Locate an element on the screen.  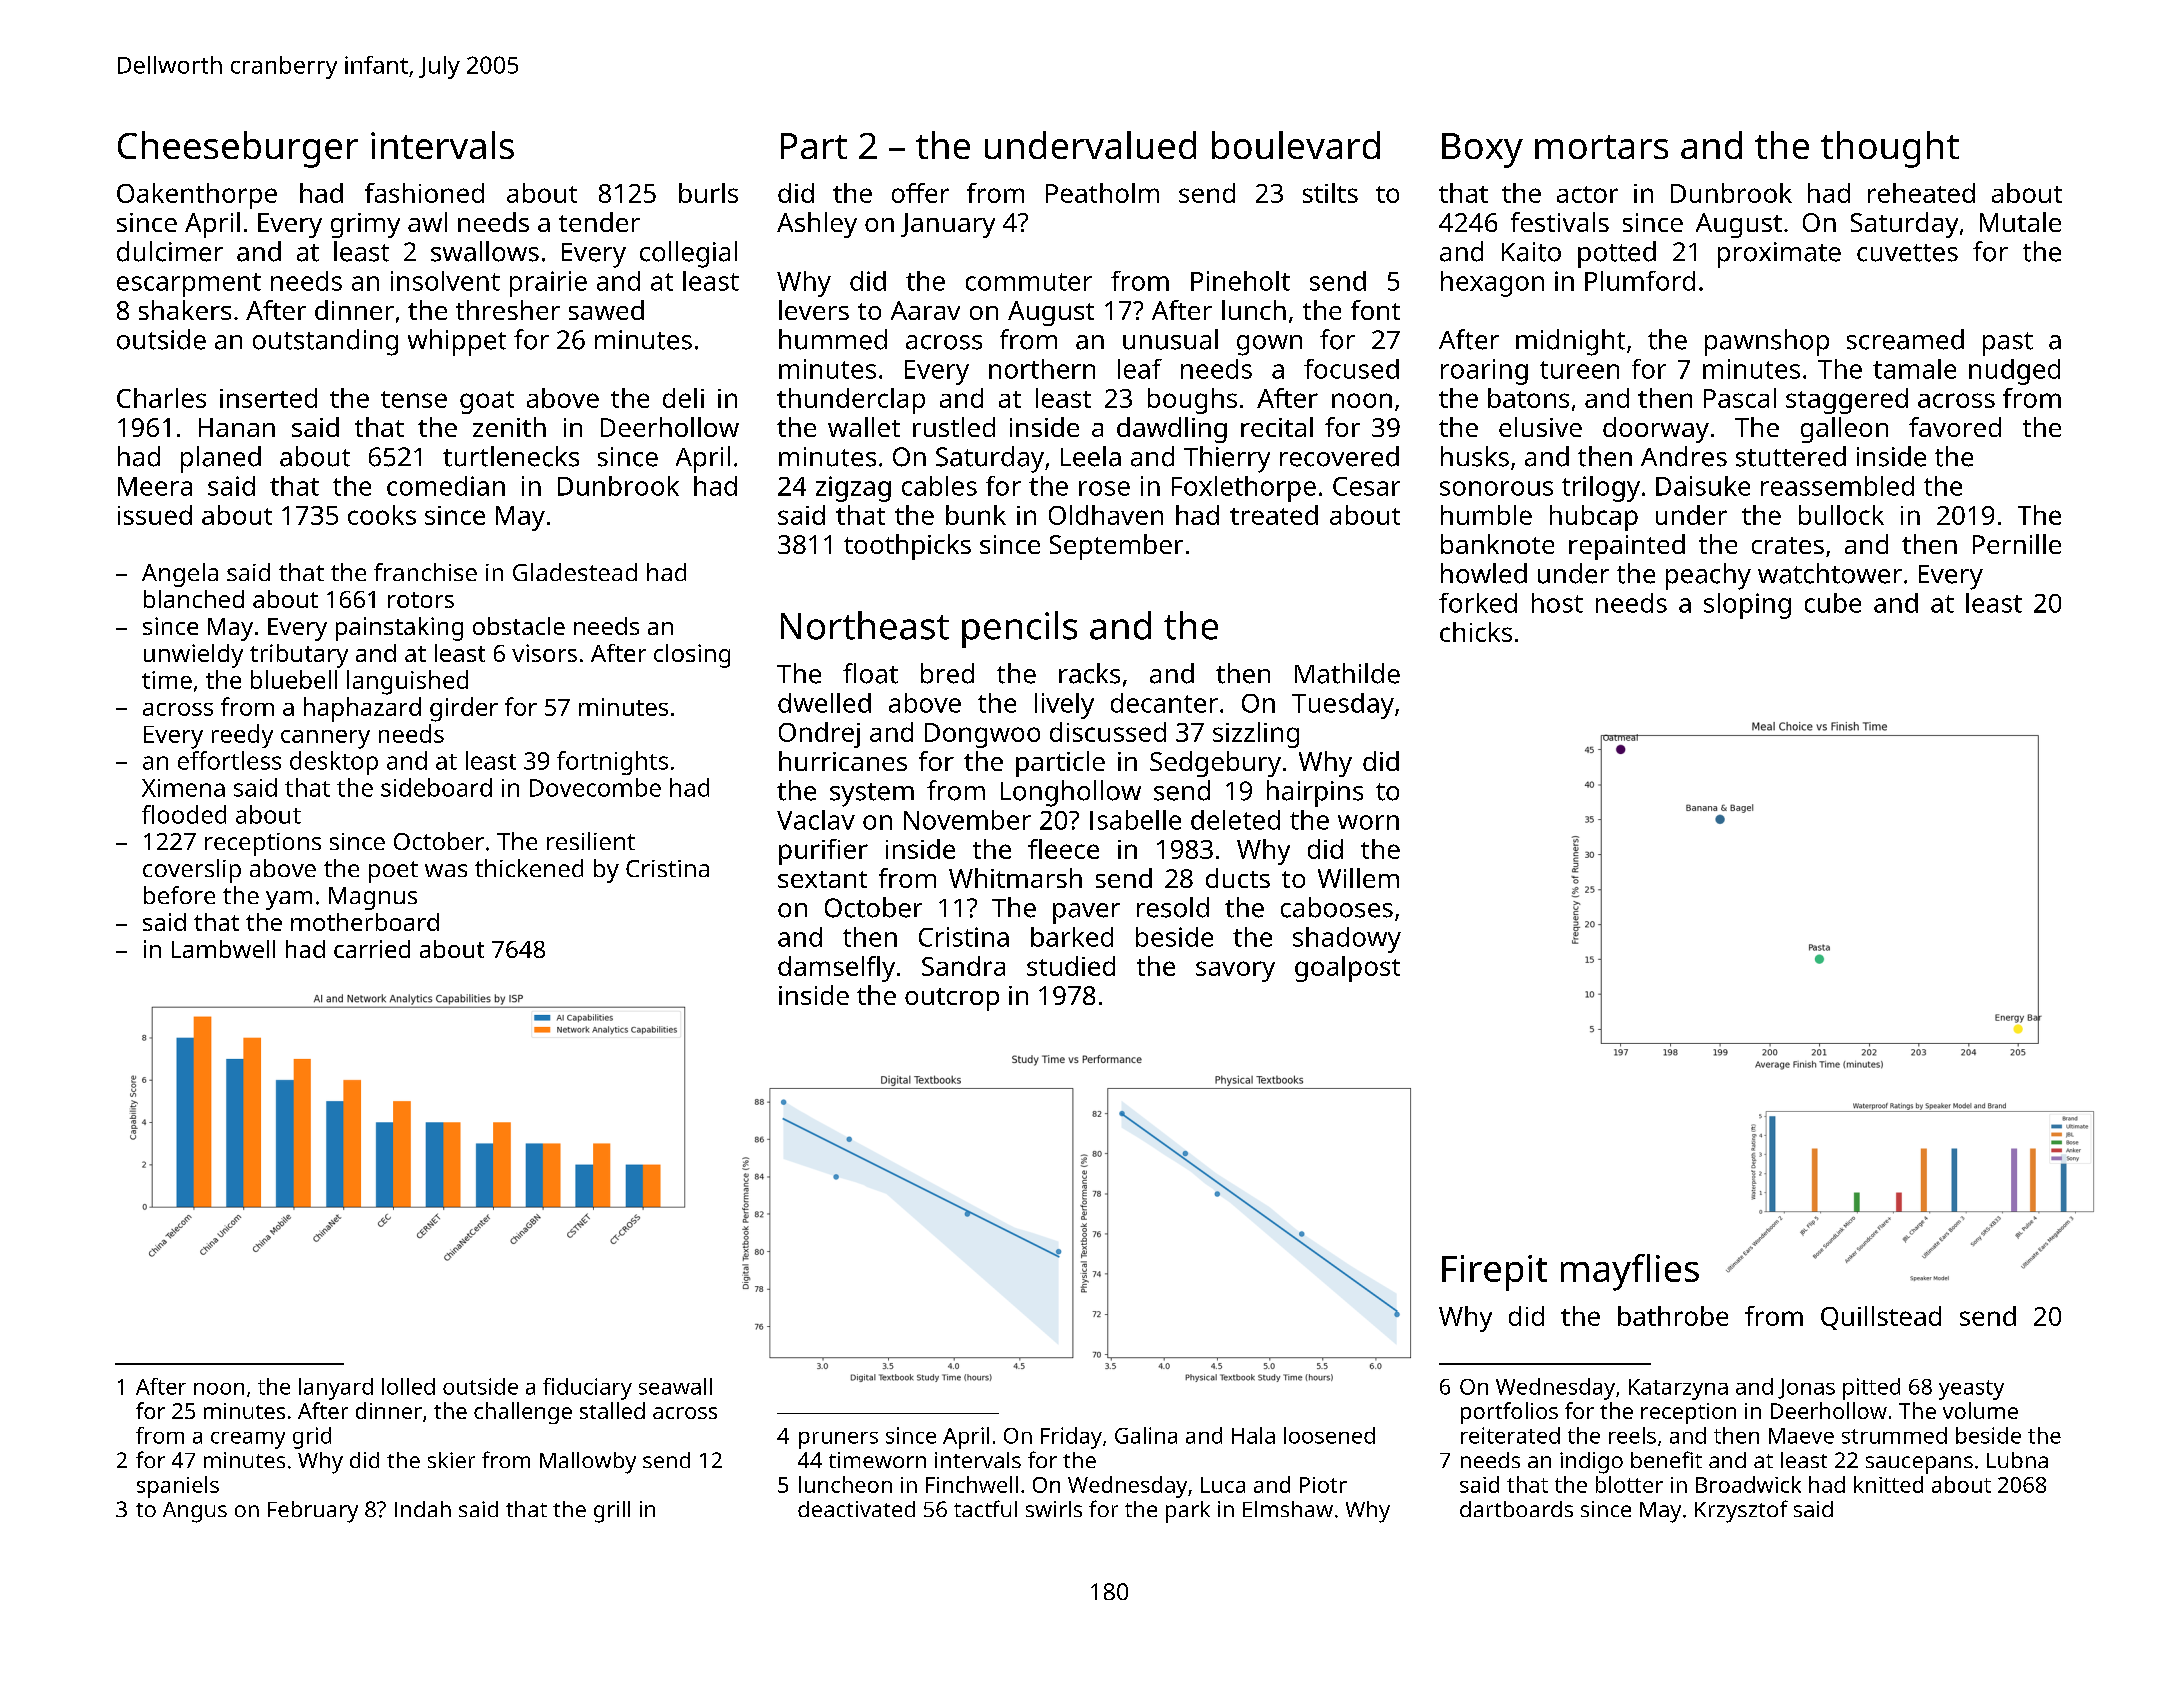
Lambwell is located at coordinates (223, 949).
